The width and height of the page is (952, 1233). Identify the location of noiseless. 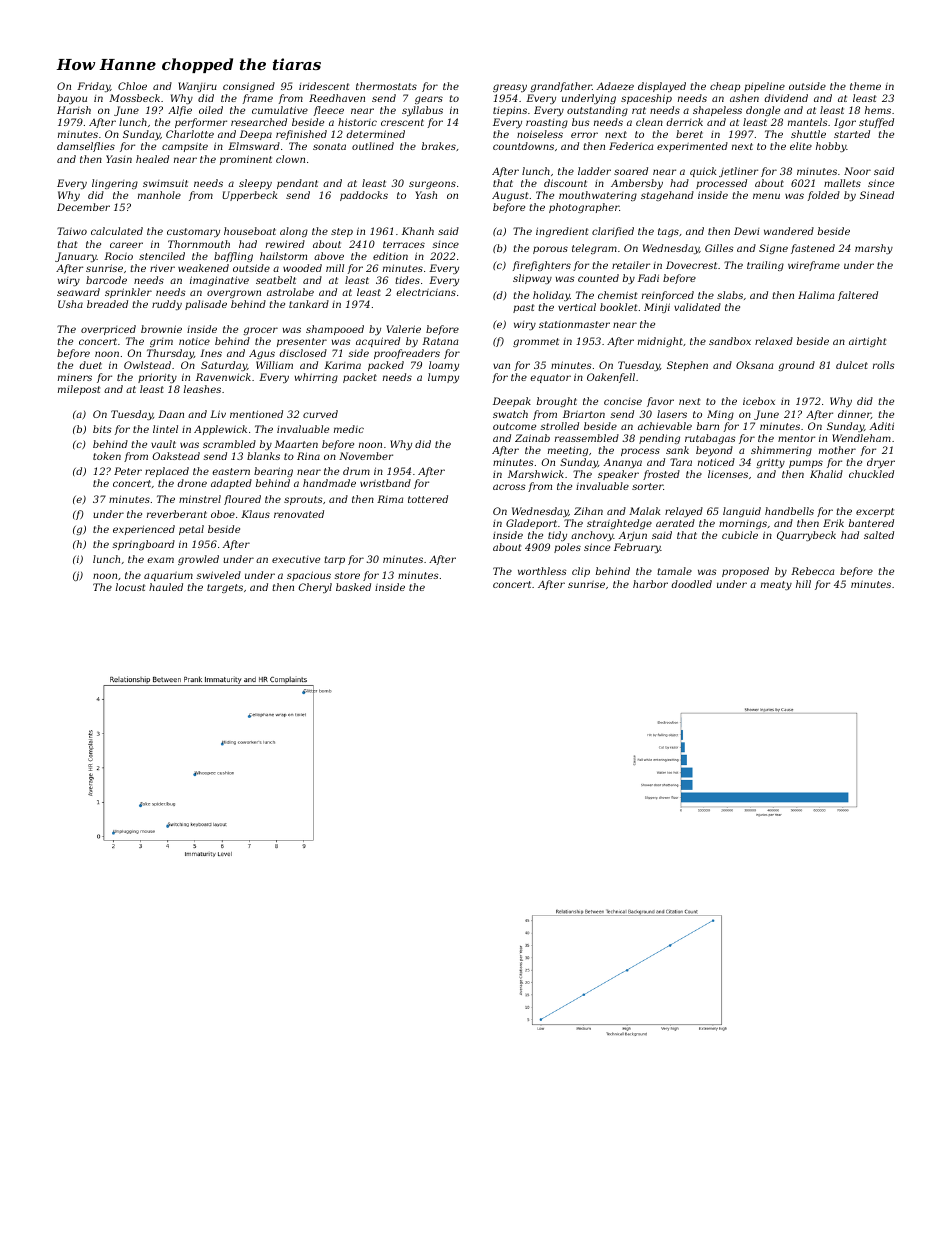
(540, 134).
